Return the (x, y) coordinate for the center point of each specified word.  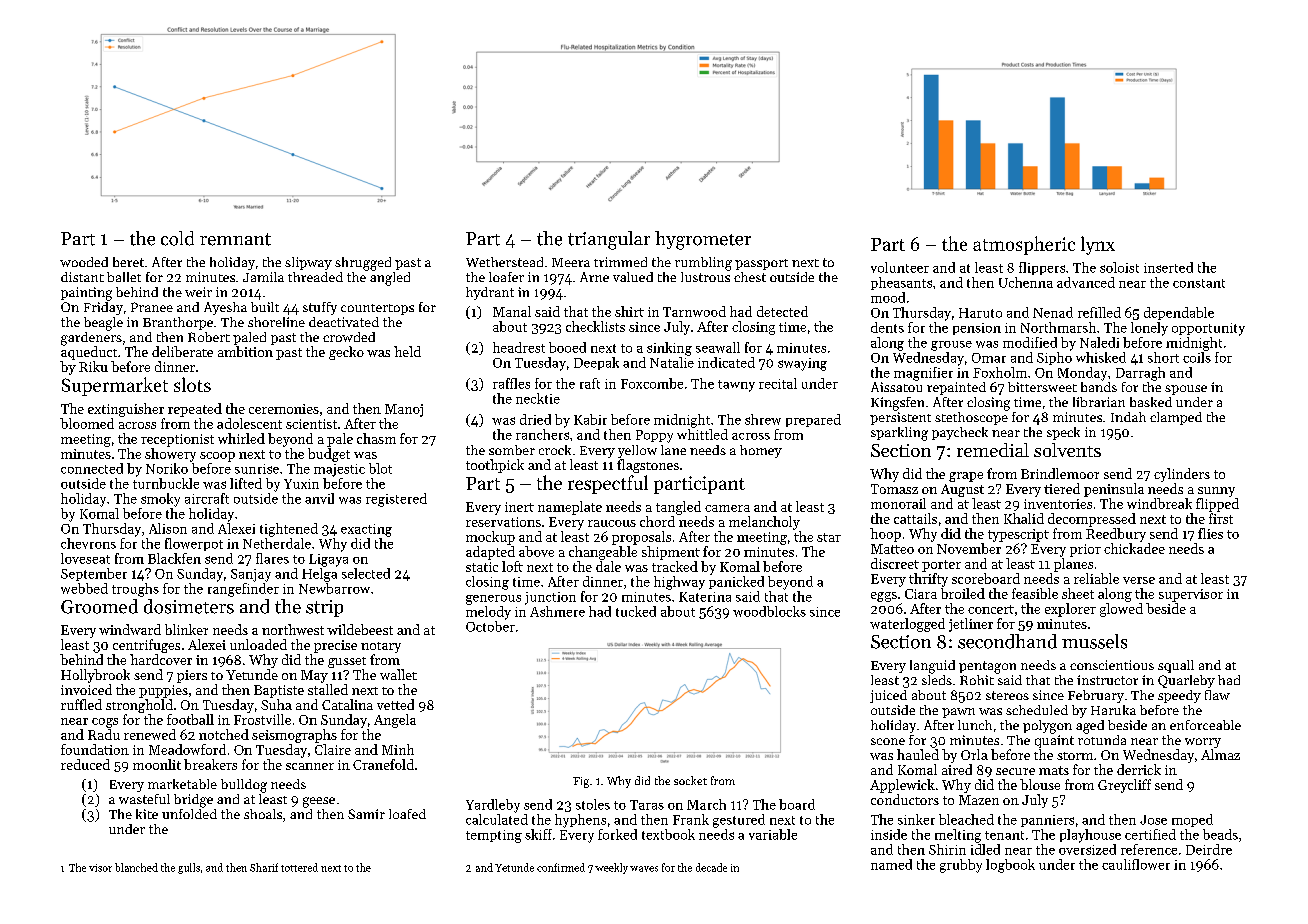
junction (550, 598)
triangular (609, 240)
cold (177, 238)
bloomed (87, 423)
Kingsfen (897, 404)
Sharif (264, 867)
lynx (1098, 245)
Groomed (99, 606)
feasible (1035, 593)
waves (644, 869)
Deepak (596, 363)
